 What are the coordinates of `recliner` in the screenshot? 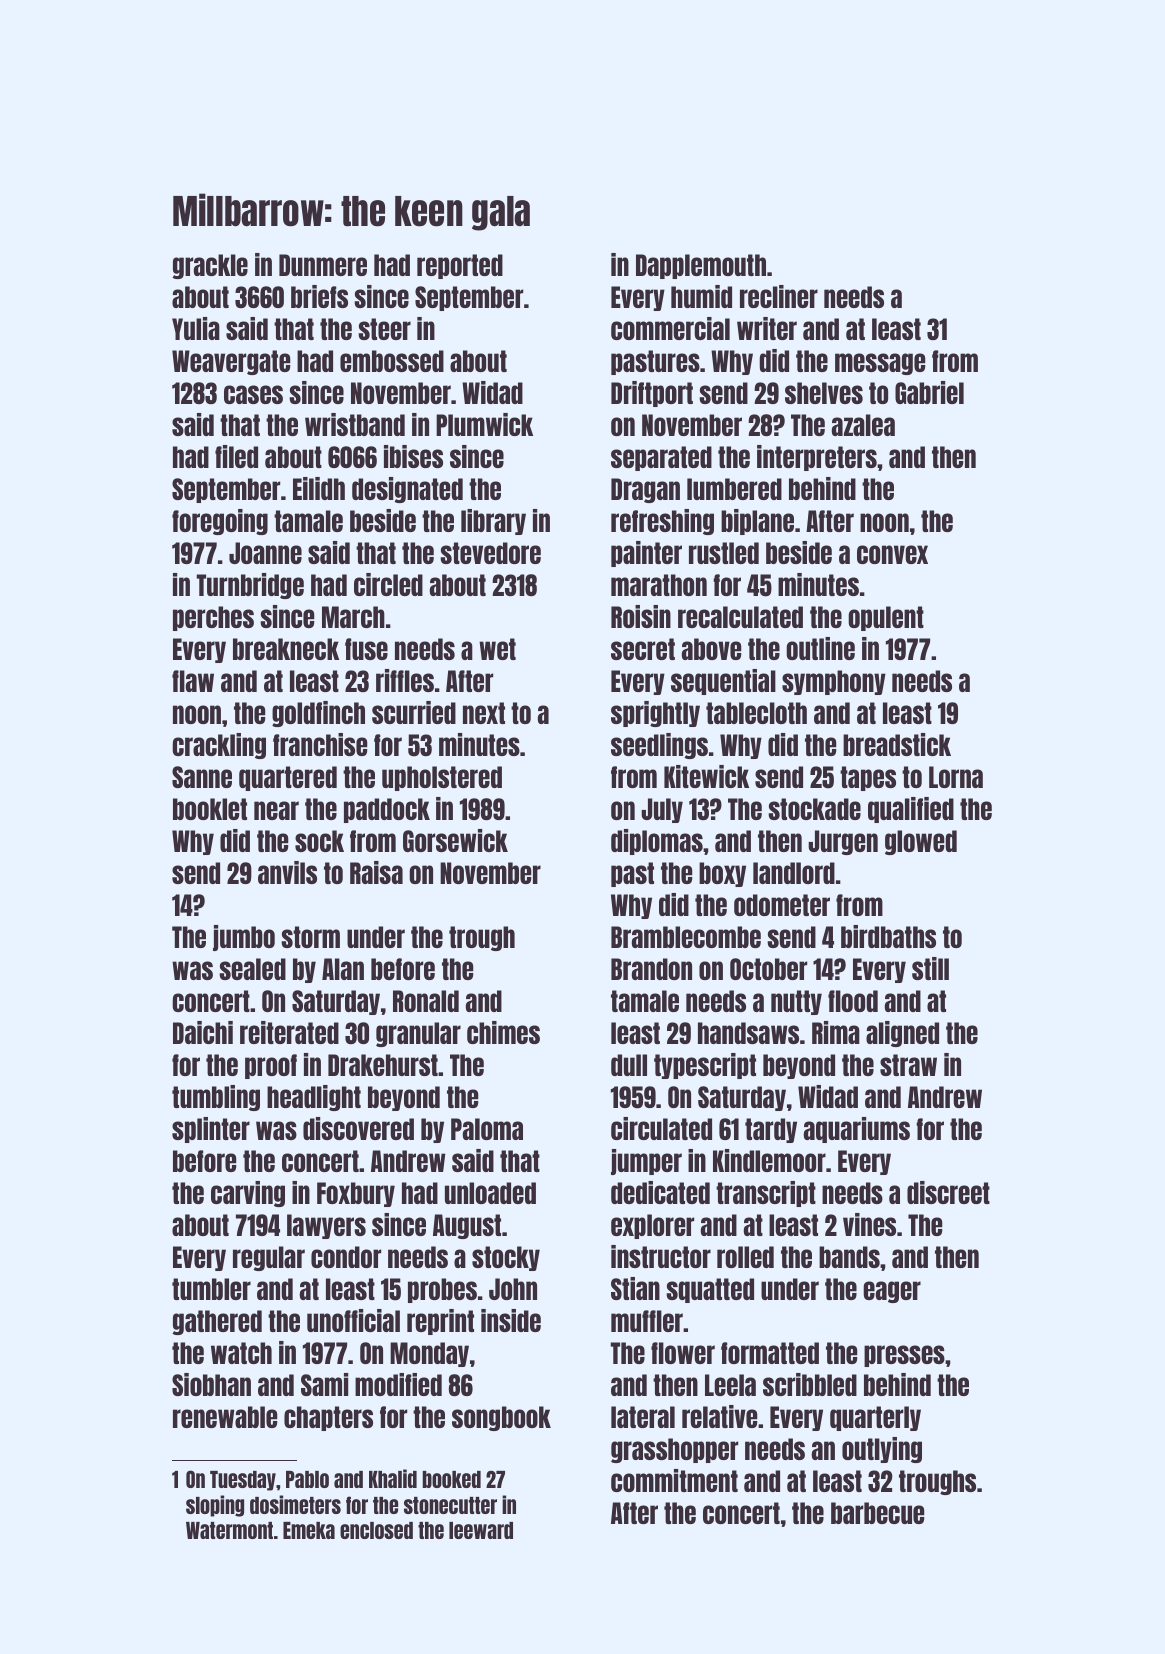 It's located at (779, 296).
